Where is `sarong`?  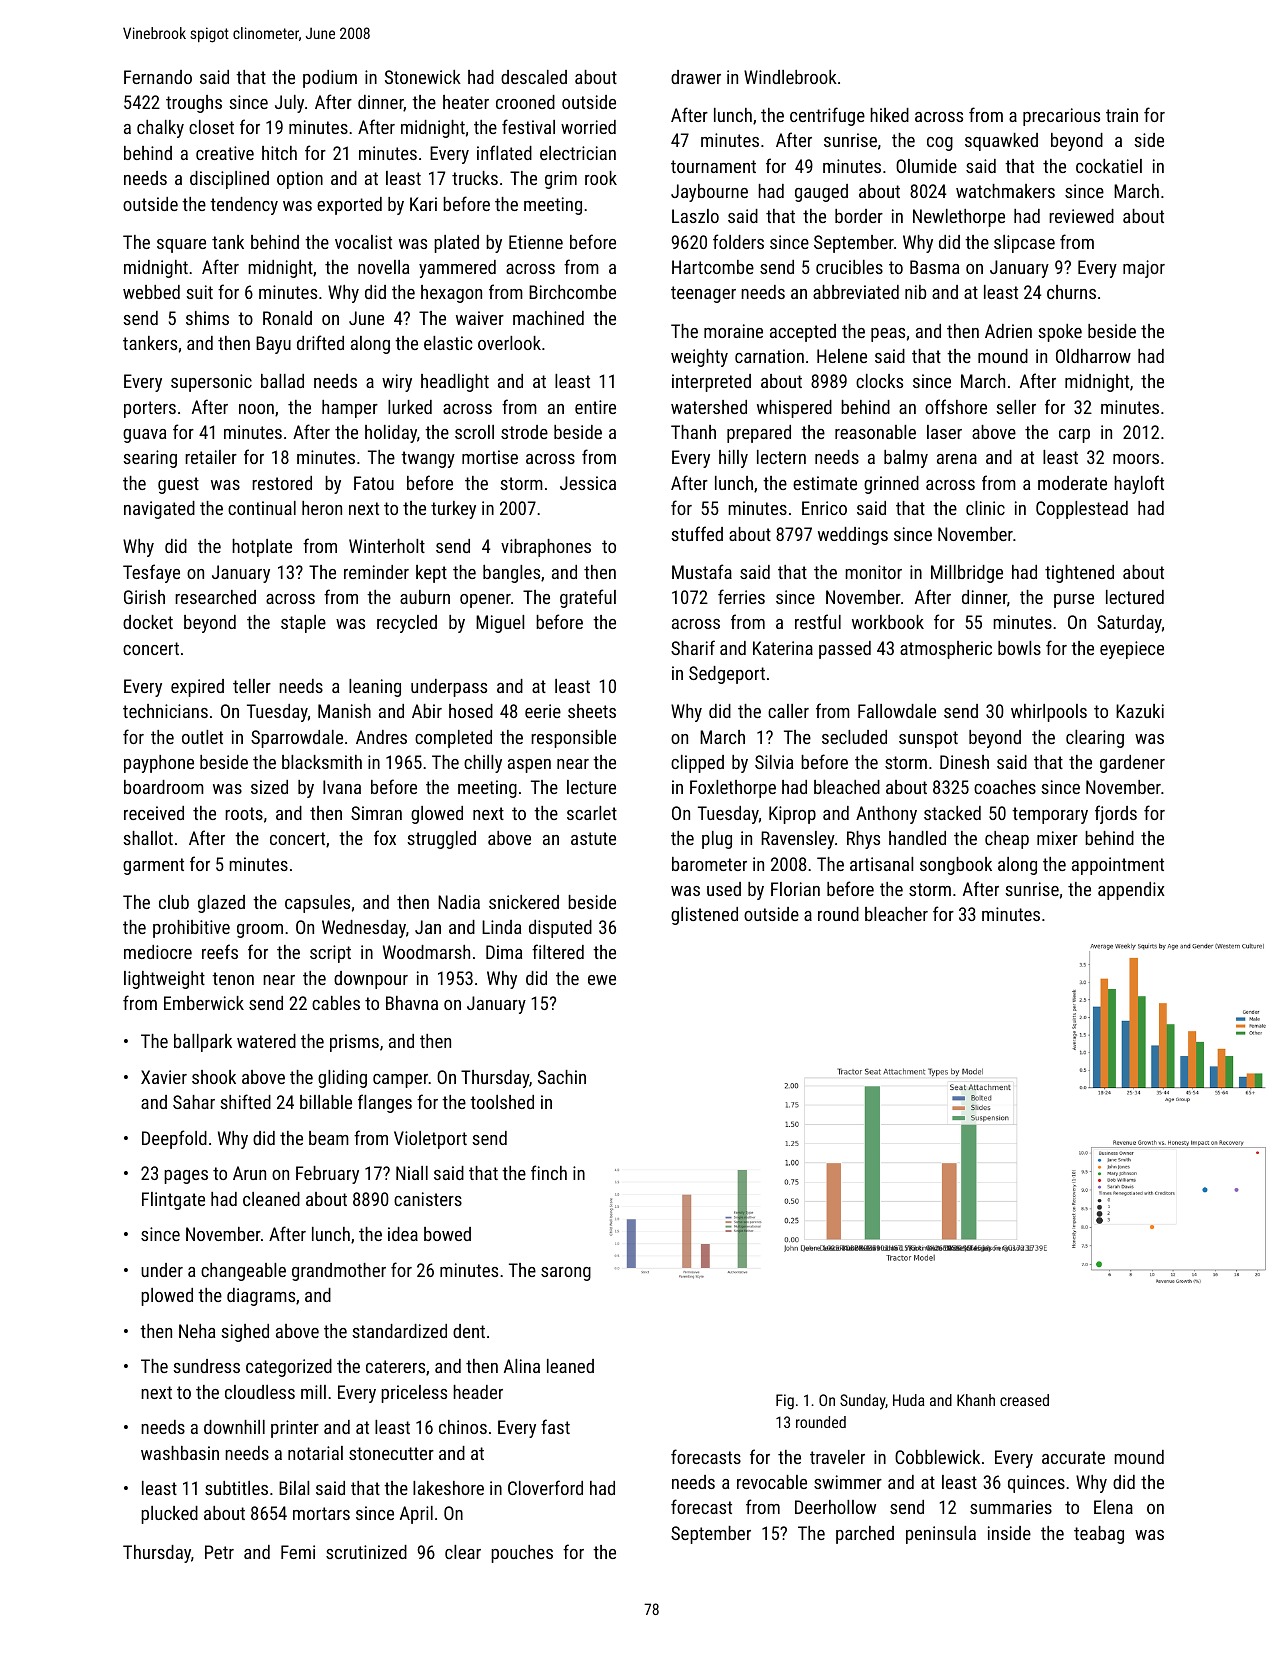 sarong is located at coordinates (566, 1274).
